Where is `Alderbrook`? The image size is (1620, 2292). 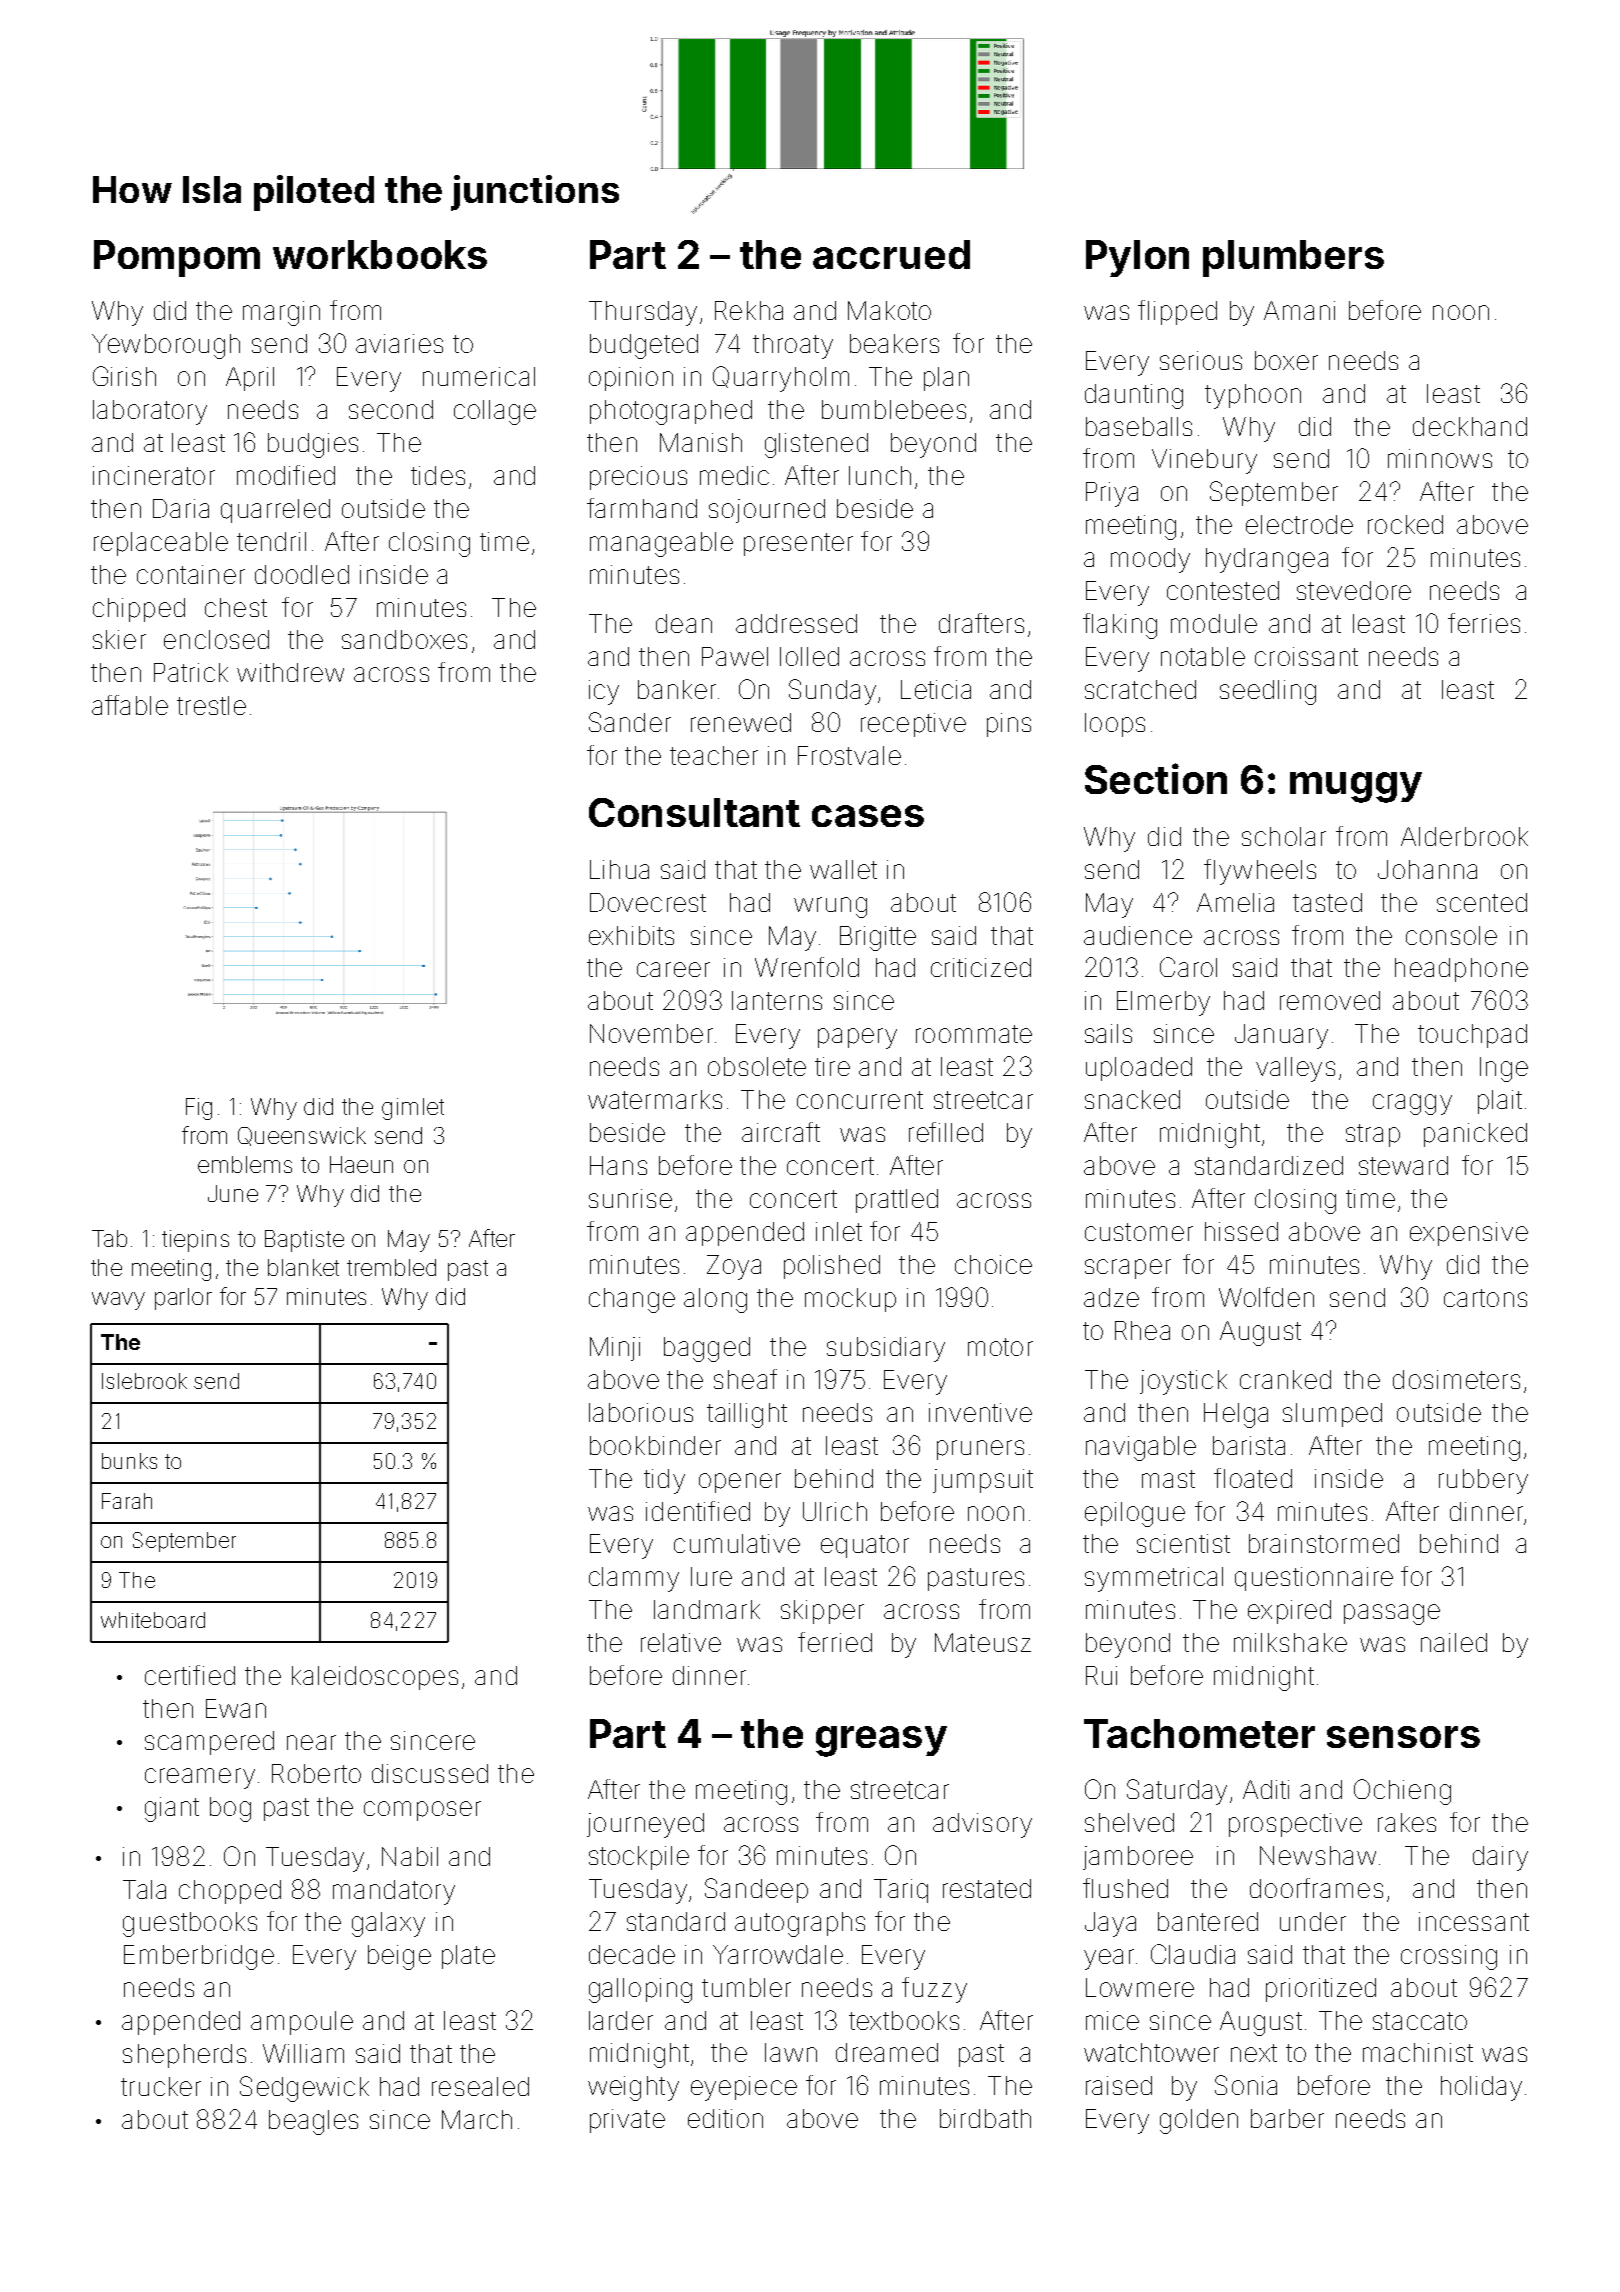 Alderbrook is located at coordinates (1464, 836).
